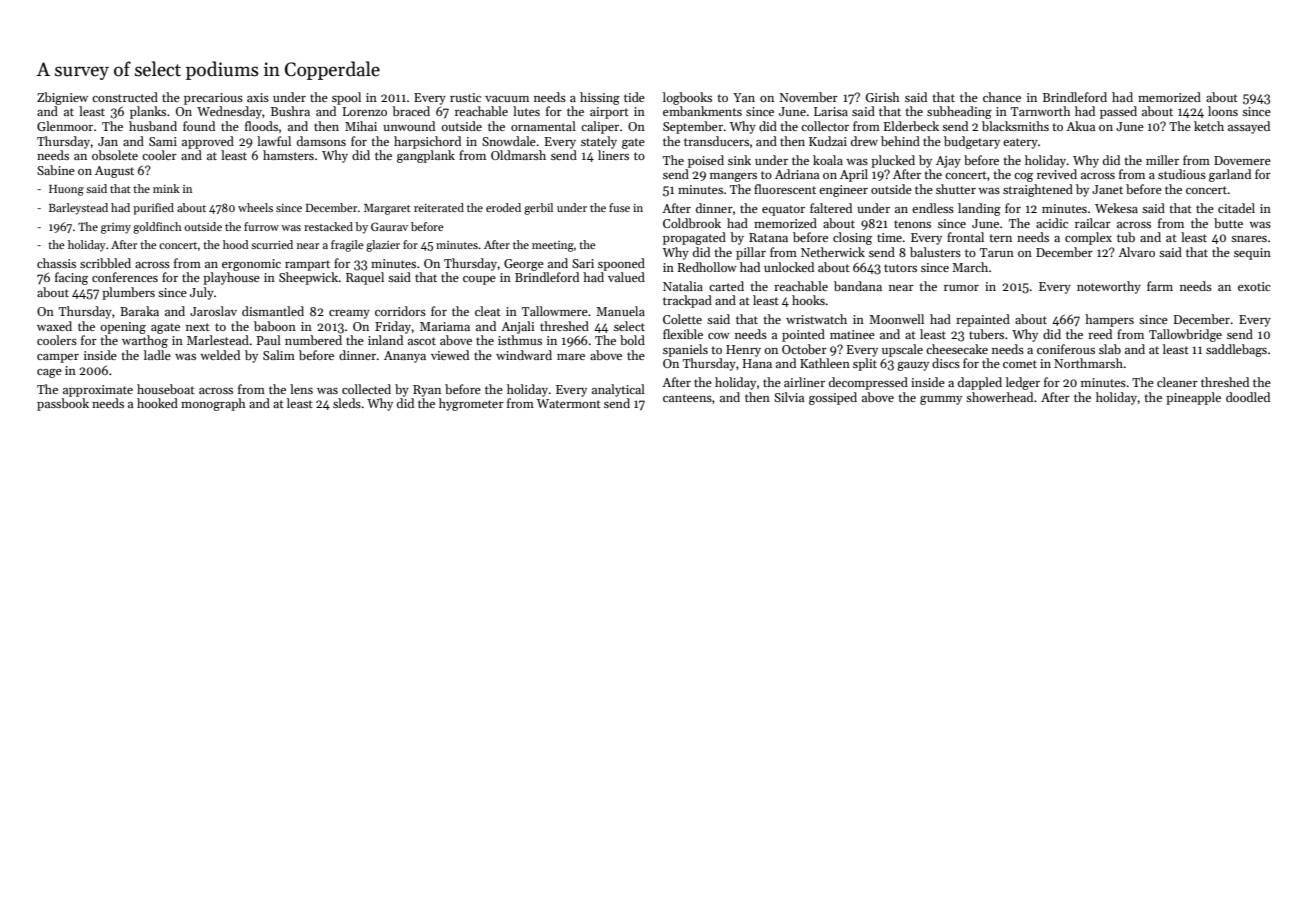 This document has height=924, width=1308. What do you see at coordinates (1109, 320) in the document?
I see `hampers` at bounding box center [1109, 320].
